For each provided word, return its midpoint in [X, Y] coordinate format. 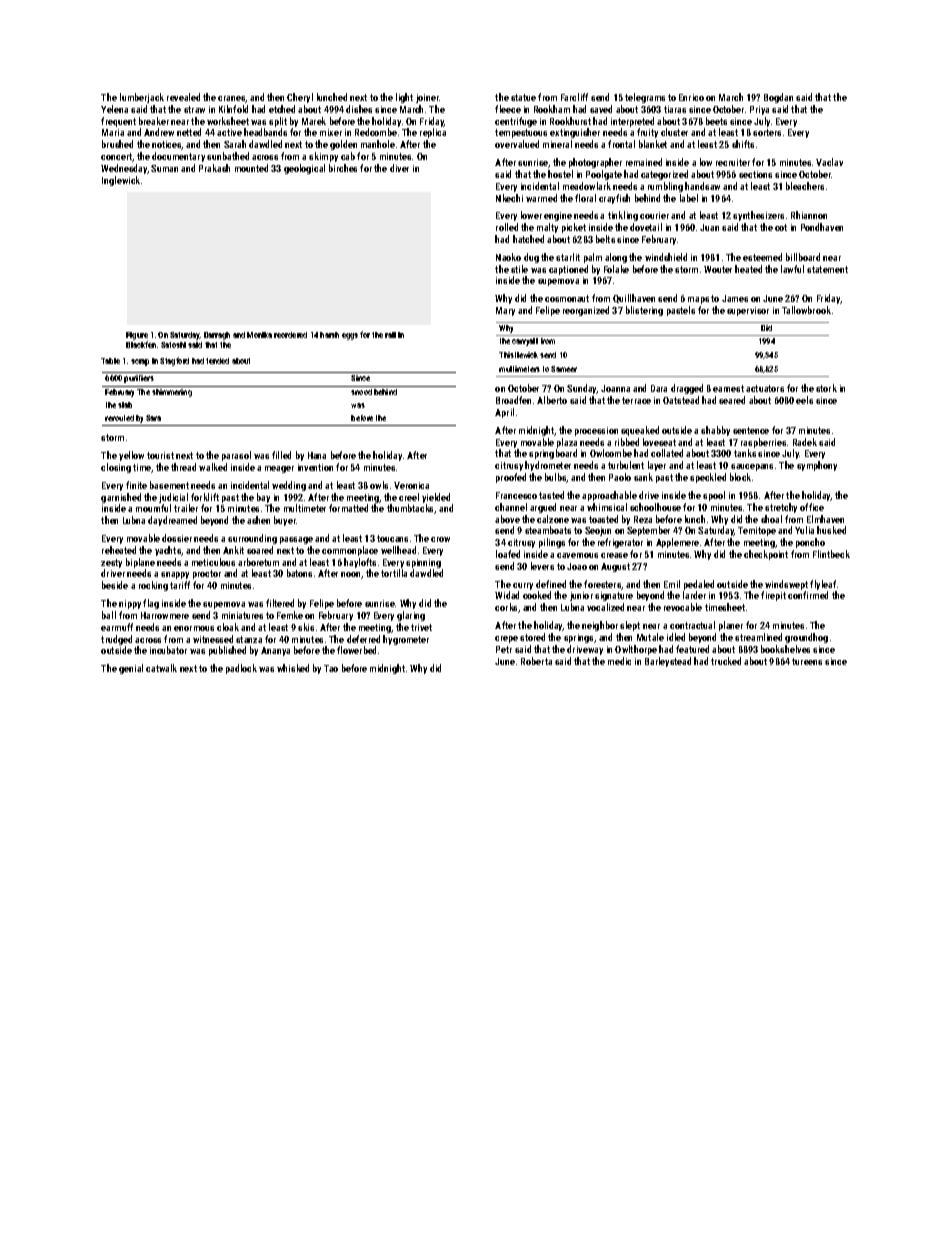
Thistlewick [518, 355]
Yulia [804, 530]
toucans [392, 538]
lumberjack [142, 98]
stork [826, 388]
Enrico [691, 97]
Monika [259, 335]
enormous [194, 628]
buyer [285, 521]
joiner [427, 98]
